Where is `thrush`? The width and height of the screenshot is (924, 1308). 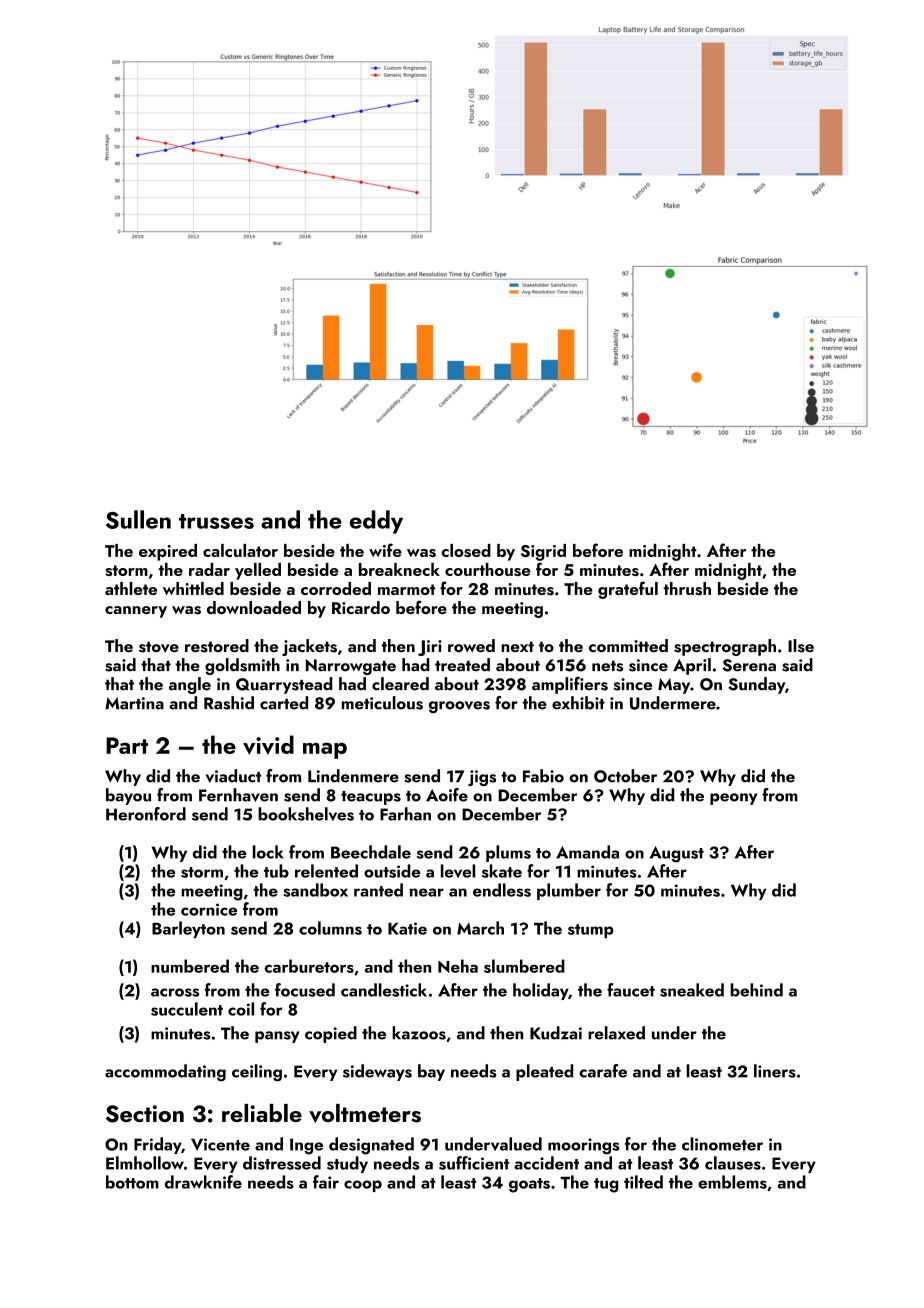
thrush is located at coordinates (687, 588).
